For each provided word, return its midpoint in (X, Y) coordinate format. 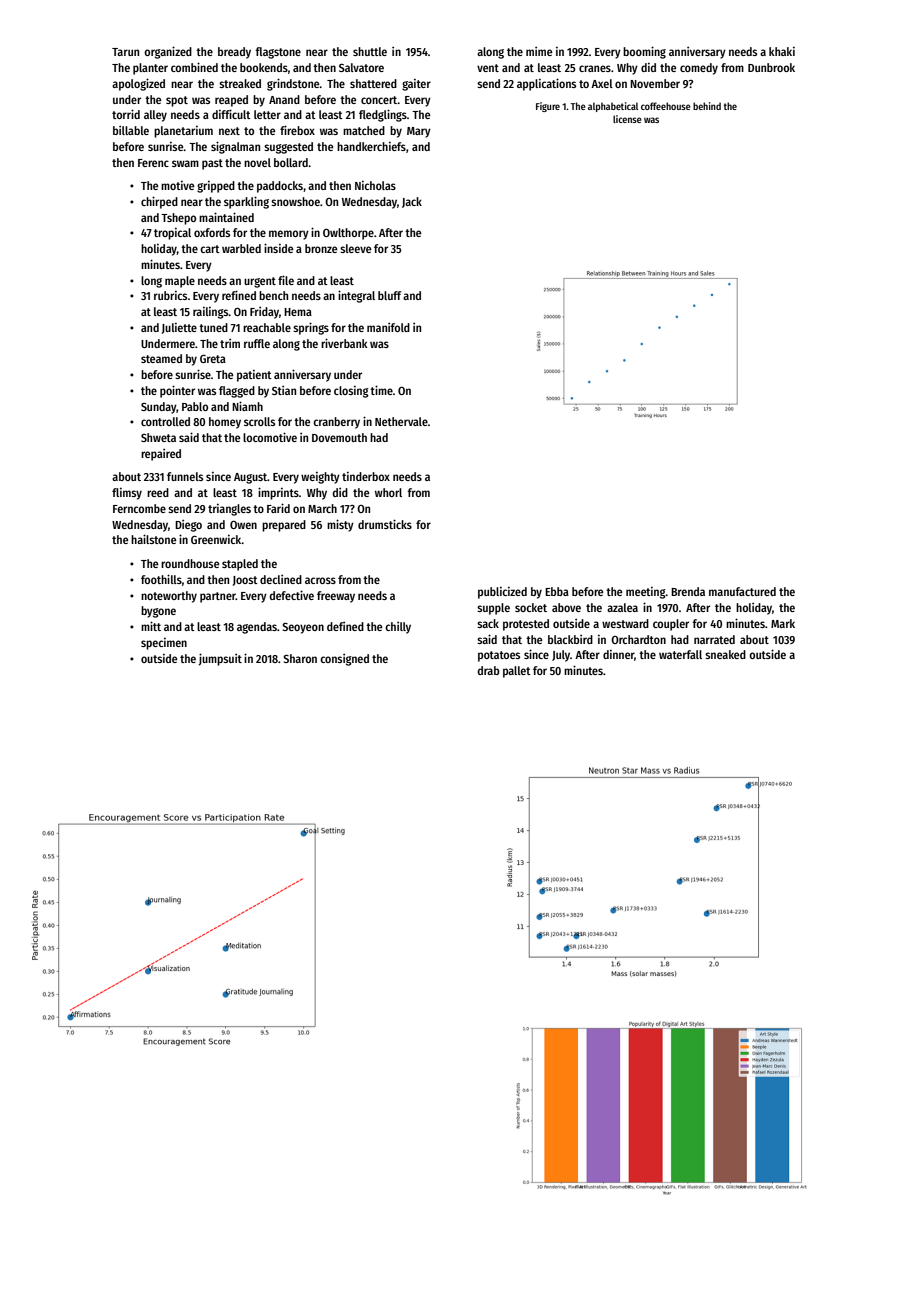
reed (158, 492)
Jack (412, 202)
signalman (235, 147)
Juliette (179, 328)
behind (707, 106)
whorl (388, 492)
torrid (126, 114)
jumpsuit (220, 659)
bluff (390, 295)
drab (488, 670)
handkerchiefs (371, 146)
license (627, 119)
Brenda (688, 591)
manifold (388, 327)
